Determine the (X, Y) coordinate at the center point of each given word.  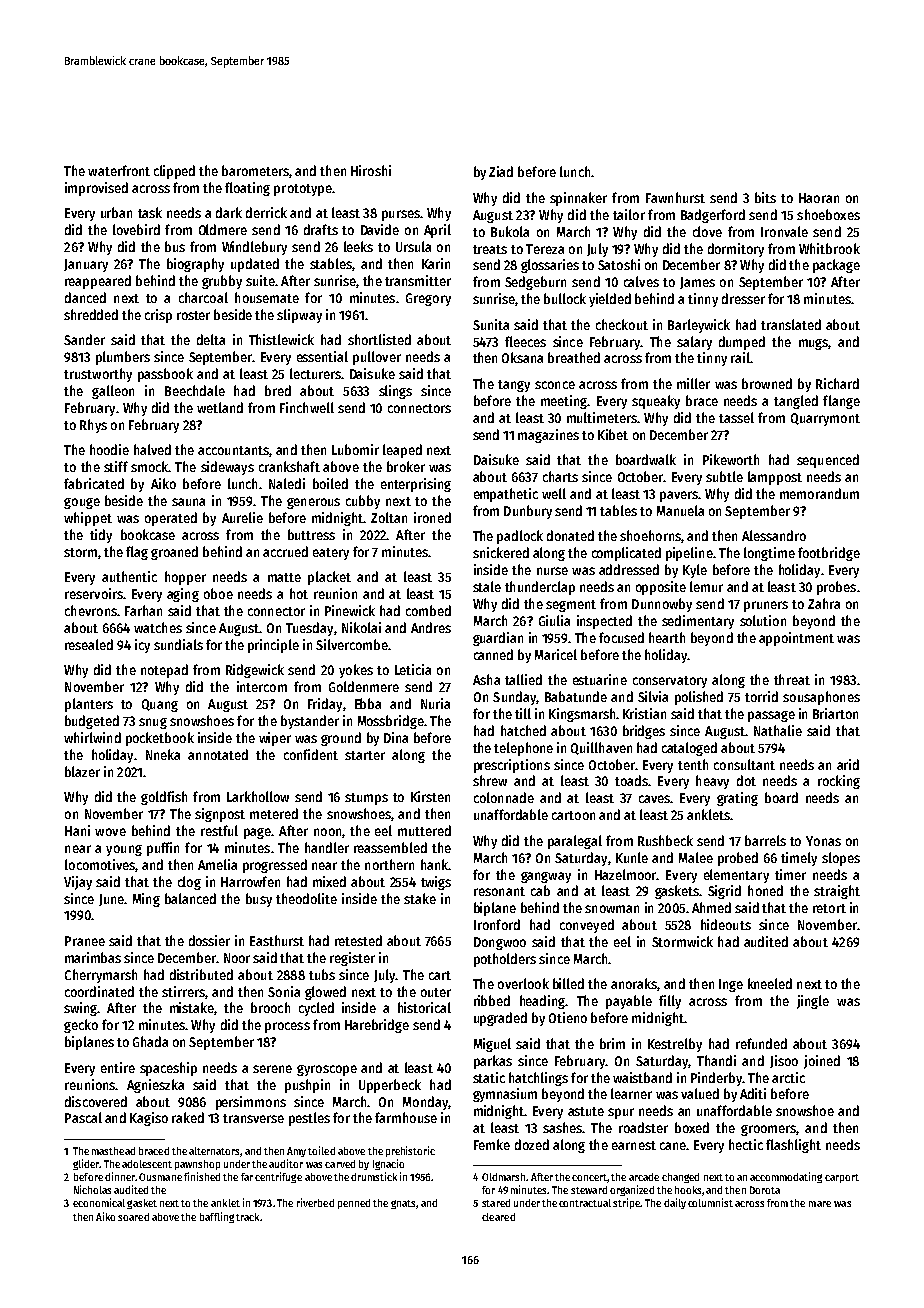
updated (255, 265)
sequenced (828, 461)
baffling (217, 1217)
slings (395, 392)
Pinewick (350, 610)
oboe (218, 593)
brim (612, 1043)
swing (81, 1009)
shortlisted (379, 339)
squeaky (656, 402)
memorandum (819, 493)
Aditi (753, 1093)
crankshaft (289, 466)
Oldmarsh (503, 1177)
